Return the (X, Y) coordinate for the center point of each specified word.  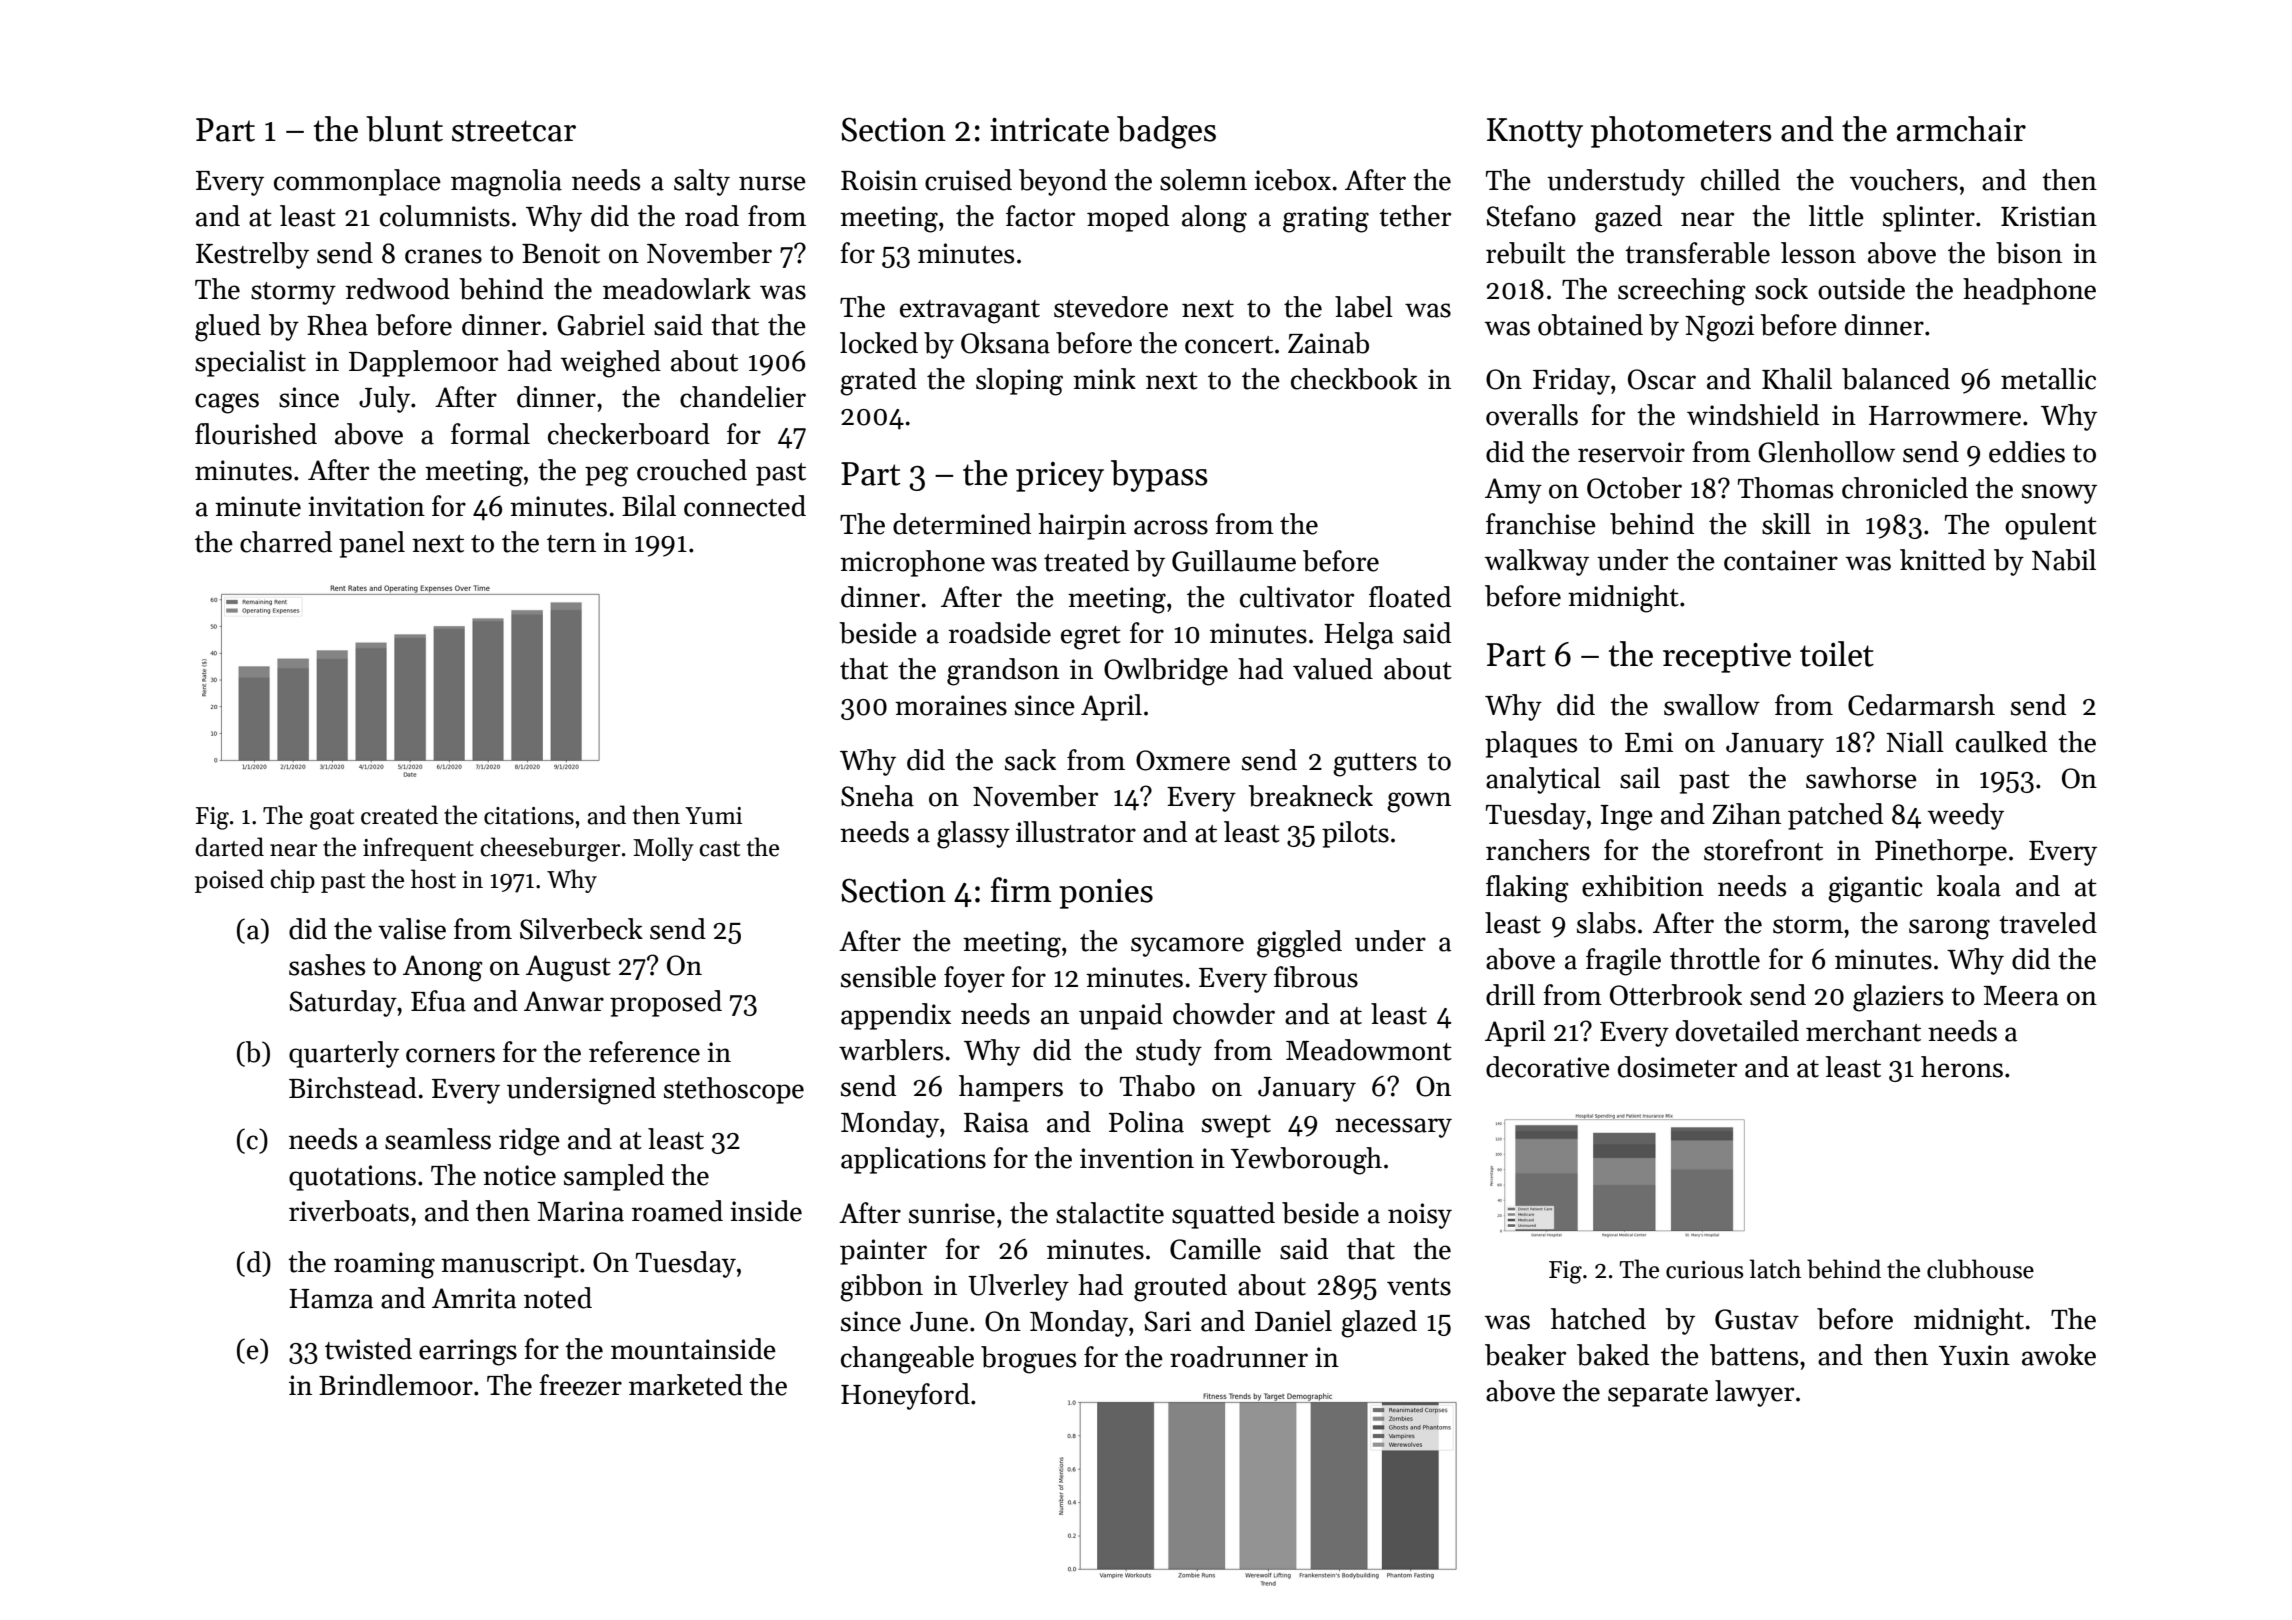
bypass (1159, 476)
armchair (1961, 129)
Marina (580, 1211)
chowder (1224, 1014)
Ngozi (1719, 328)
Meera (2021, 996)
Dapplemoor (423, 363)
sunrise (952, 1213)
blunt (404, 129)
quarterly (344, 1054)
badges (1166, 132)
